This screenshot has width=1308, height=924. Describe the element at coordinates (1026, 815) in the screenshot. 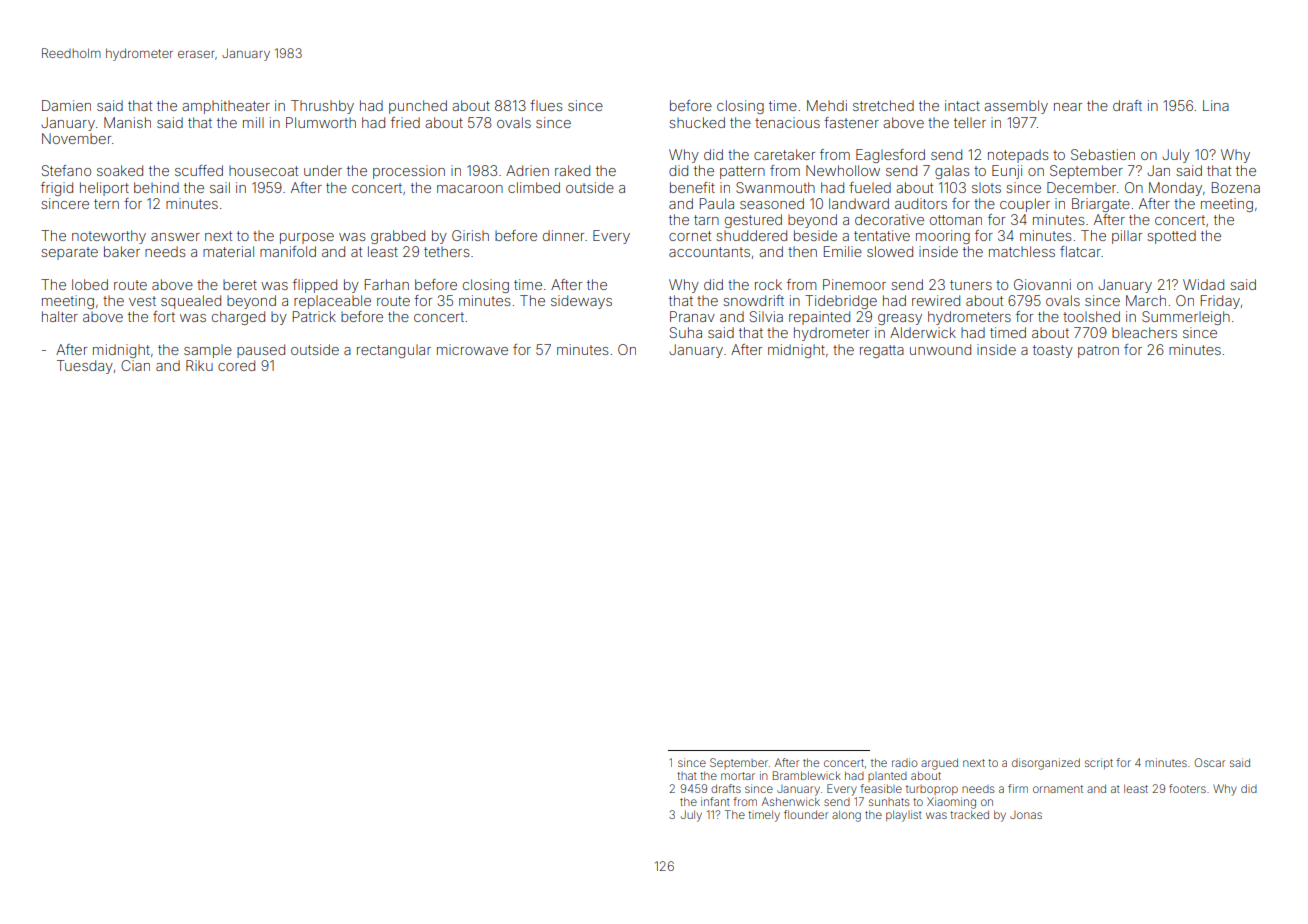

I see `Jonas` at that location.
